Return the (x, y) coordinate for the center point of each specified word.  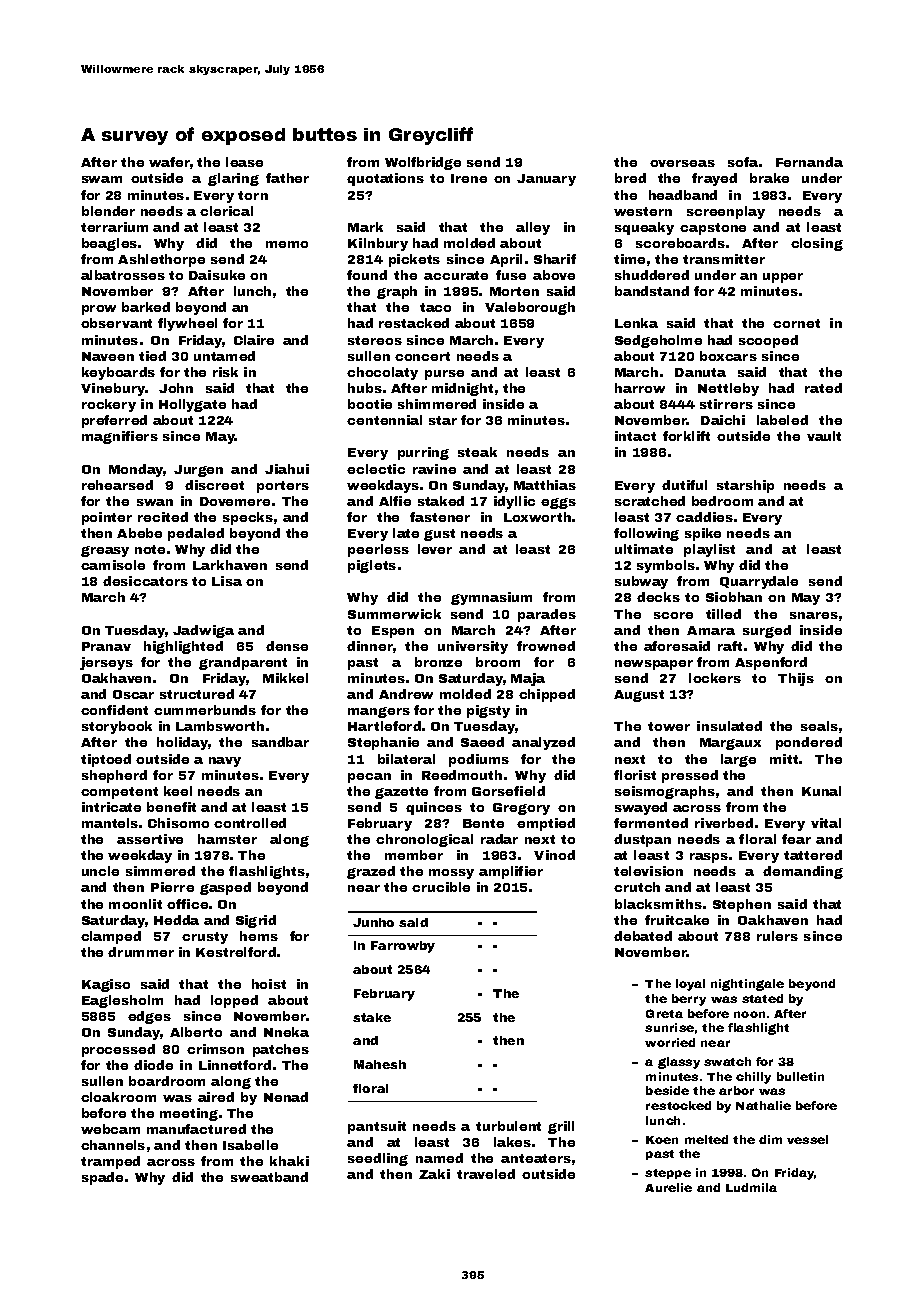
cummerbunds (205, 710)
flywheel (187, 324)
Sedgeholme (658, 341)
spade (102, 1178)
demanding (803, 872)
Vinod (554, 855)
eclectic (376, 469)
